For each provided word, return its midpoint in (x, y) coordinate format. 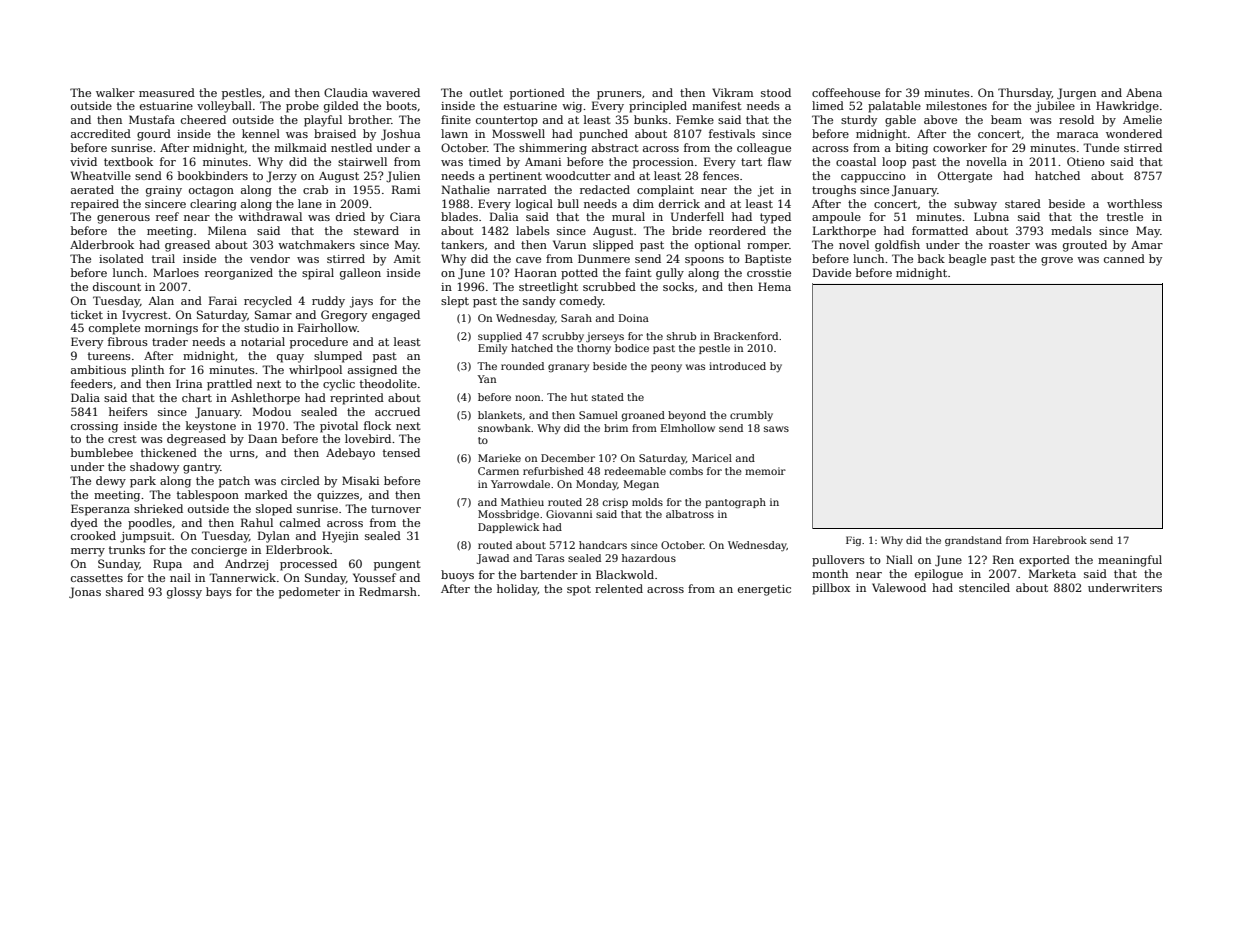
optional (718, 246)
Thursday (1025, 94)
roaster (1009, 245)
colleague (764, 149)
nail (180, 577)
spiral (318, 274)
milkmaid (300, 147)
